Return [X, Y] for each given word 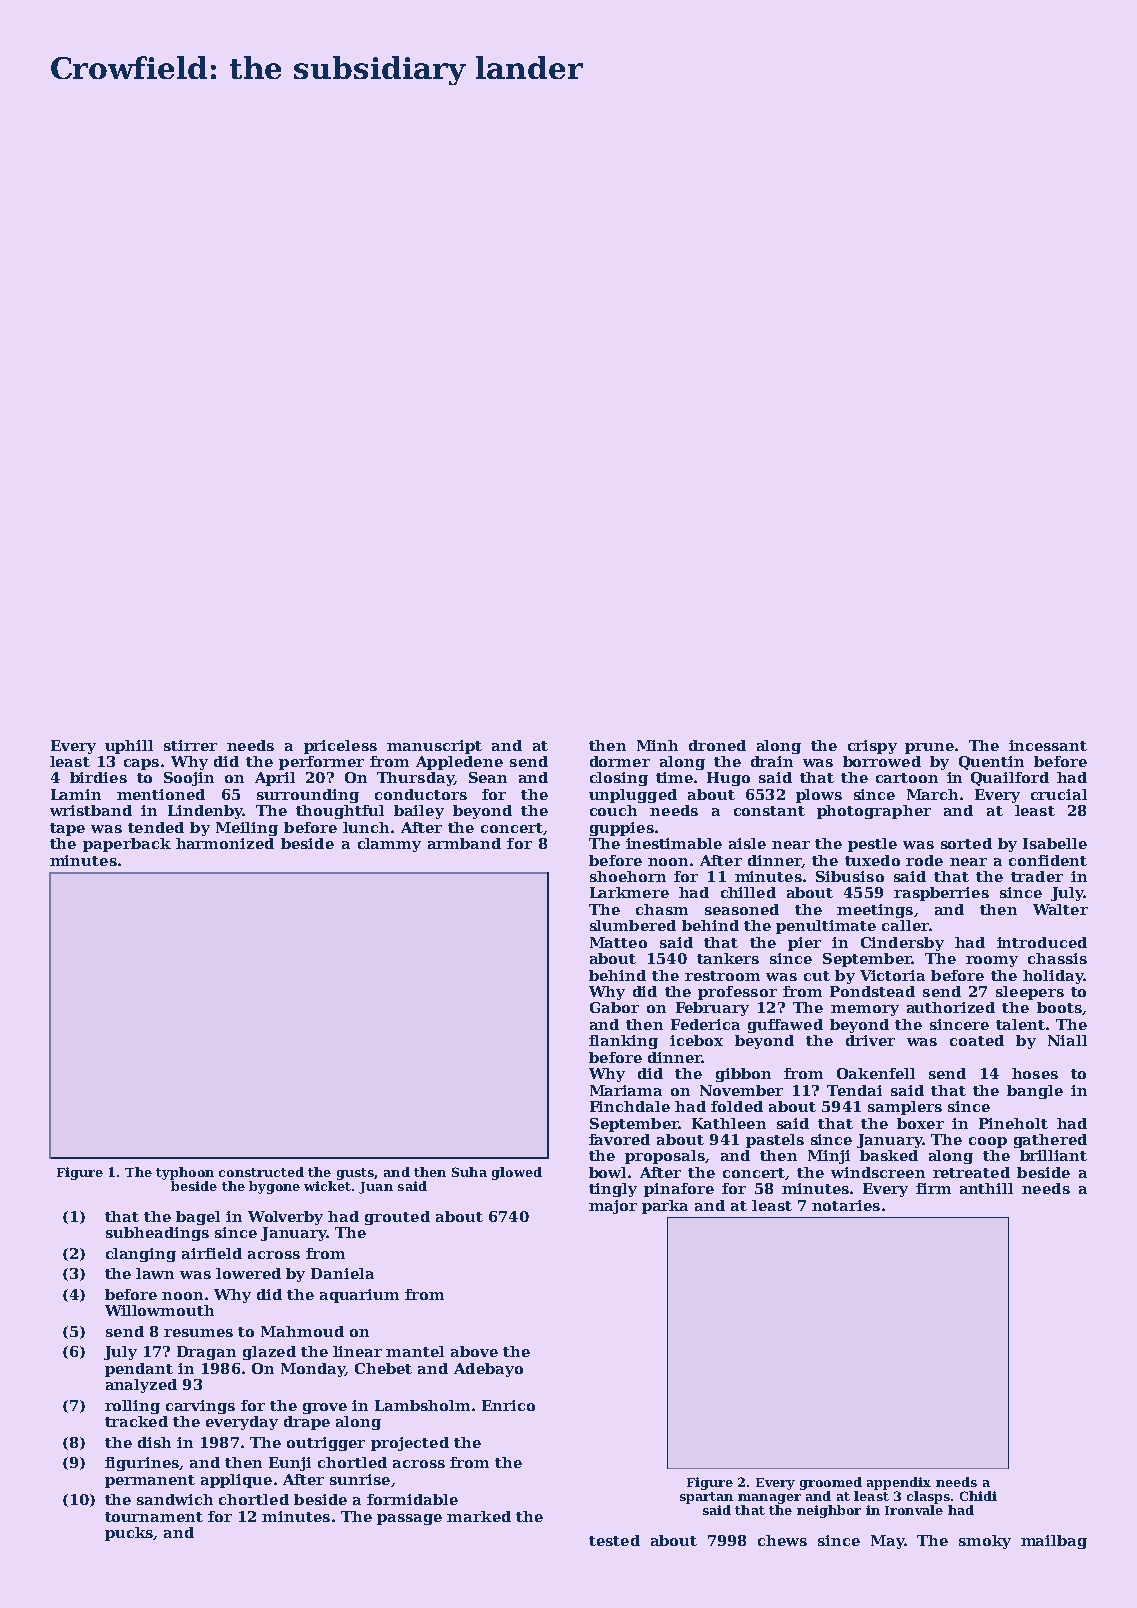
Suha [469, 1172]
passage [409, 1519]
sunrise [360, 1479]
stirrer [190, 745]
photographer [874, 812]
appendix [899, 1483]
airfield [212, 1253]
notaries [846, 1205]
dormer [620, 761]
